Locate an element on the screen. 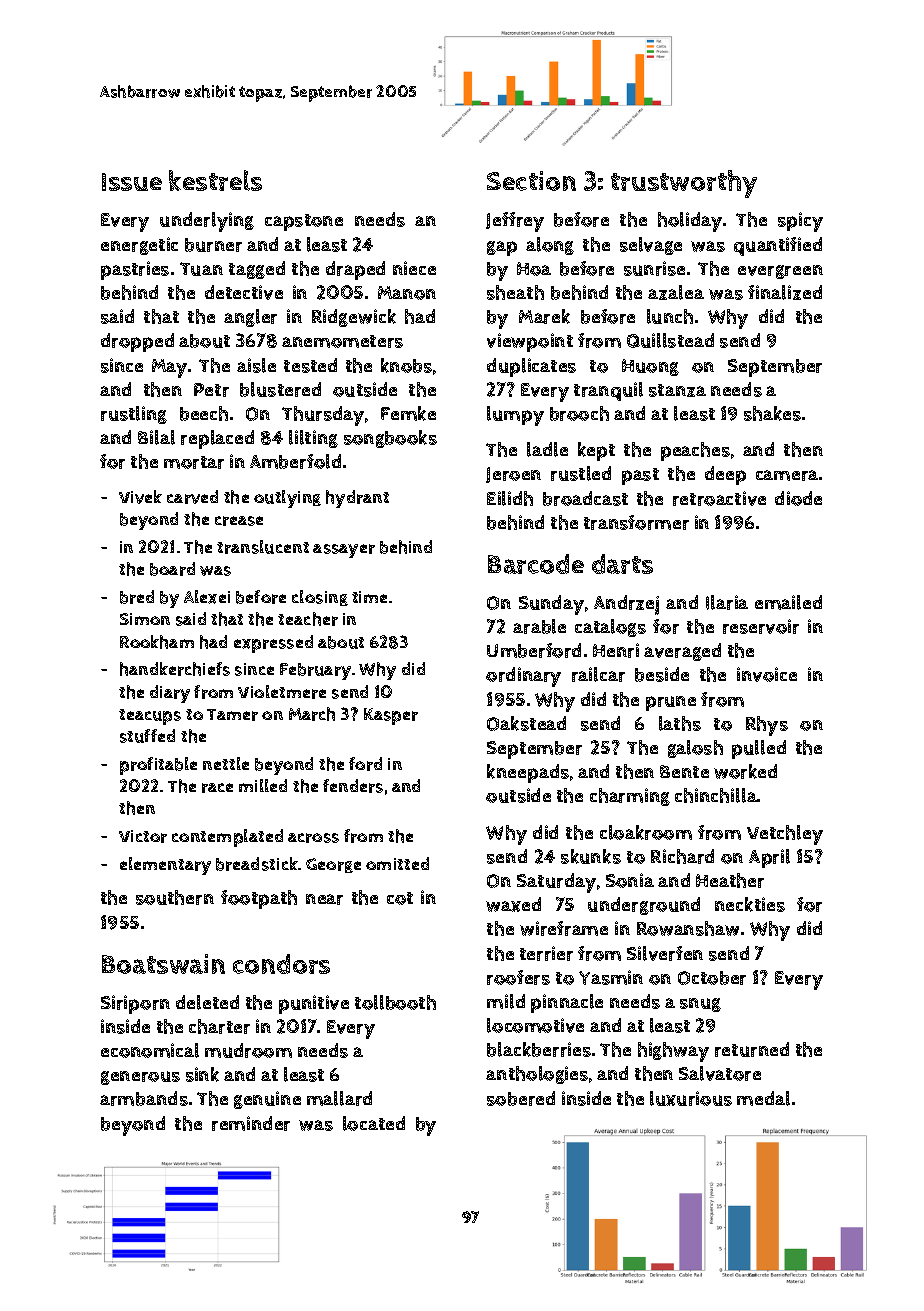 This screenshot has height=1311, width=924. invoice is located at coordinates (767, 674).
